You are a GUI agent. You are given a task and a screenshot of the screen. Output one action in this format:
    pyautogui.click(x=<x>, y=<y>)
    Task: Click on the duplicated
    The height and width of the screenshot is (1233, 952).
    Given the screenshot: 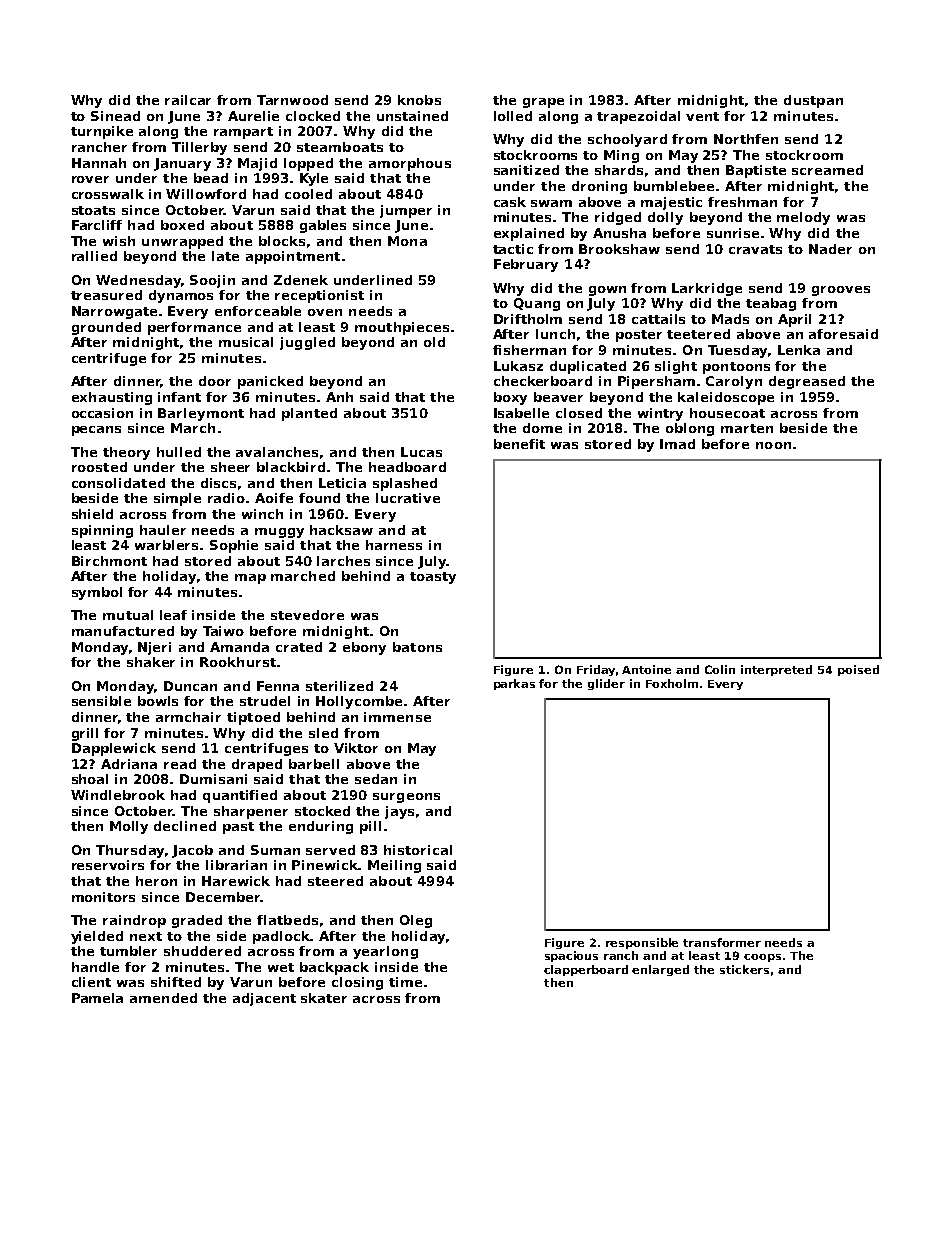 What is the action you would take?
    pyautogui.click(x=588, y=367)
